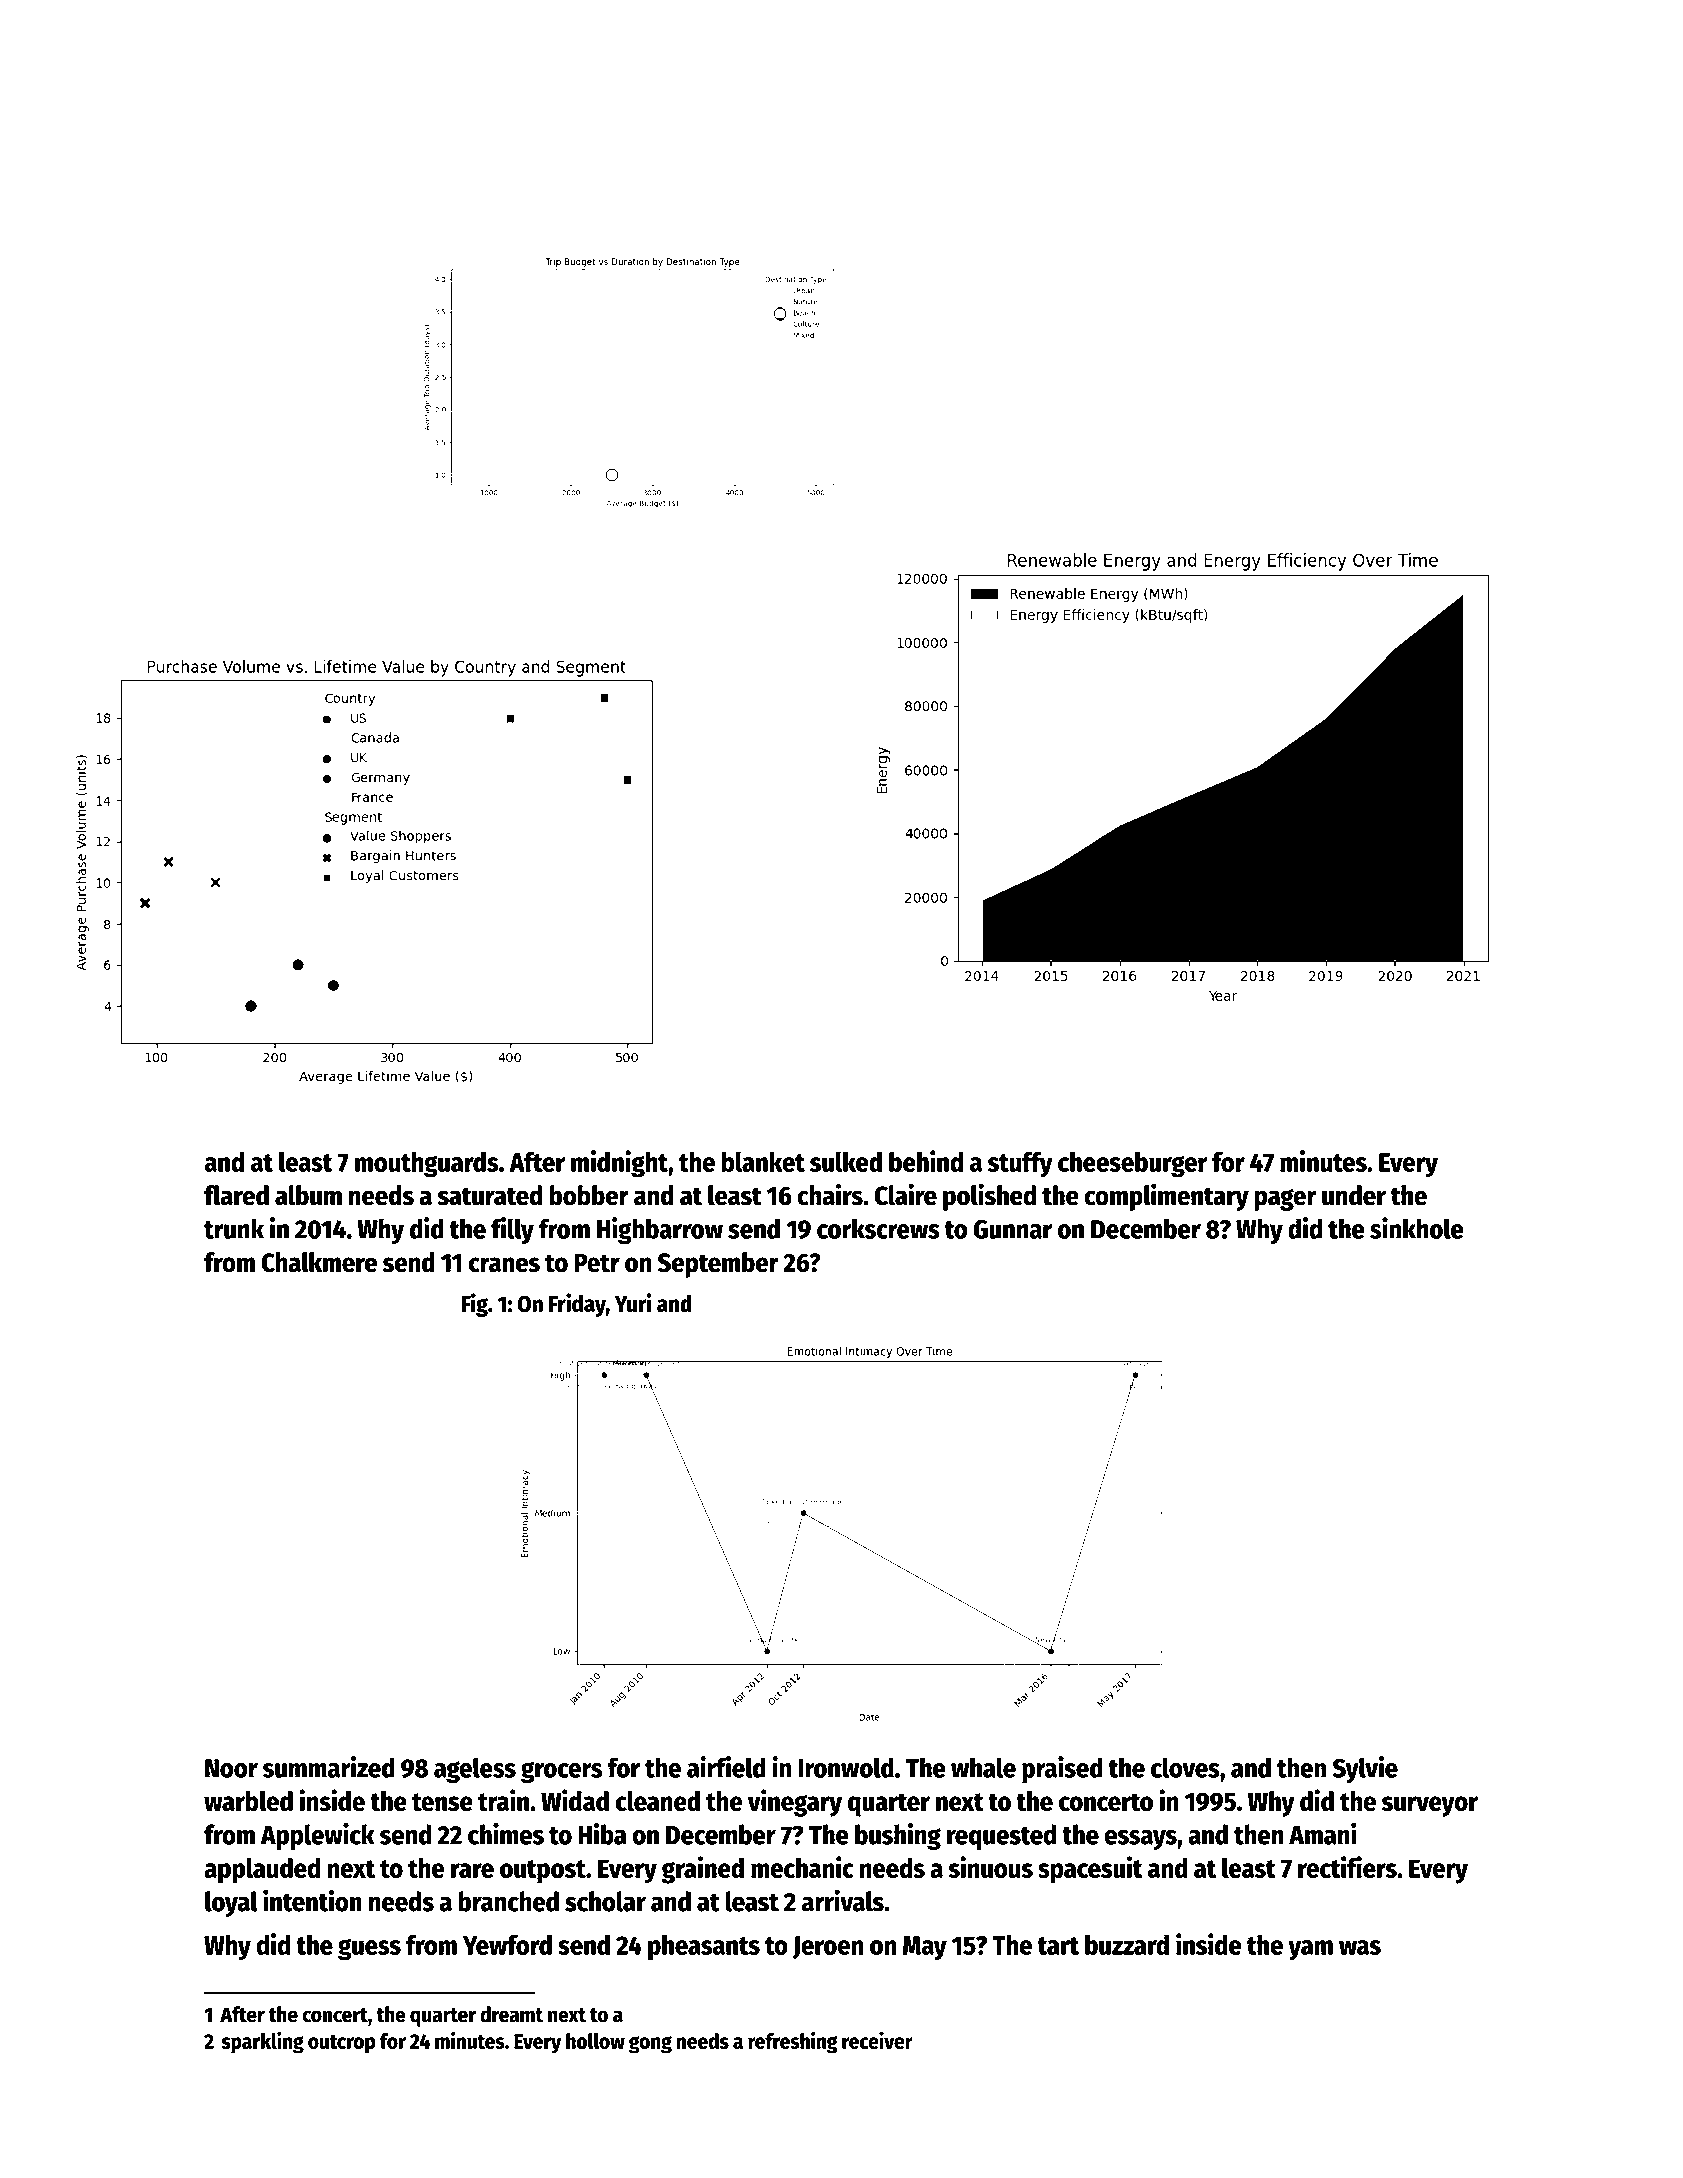 The width and height of the image is (1683, 2178). Describe the element at coordinates (843, 1901) in the image. I see `arrivals` at that location.
